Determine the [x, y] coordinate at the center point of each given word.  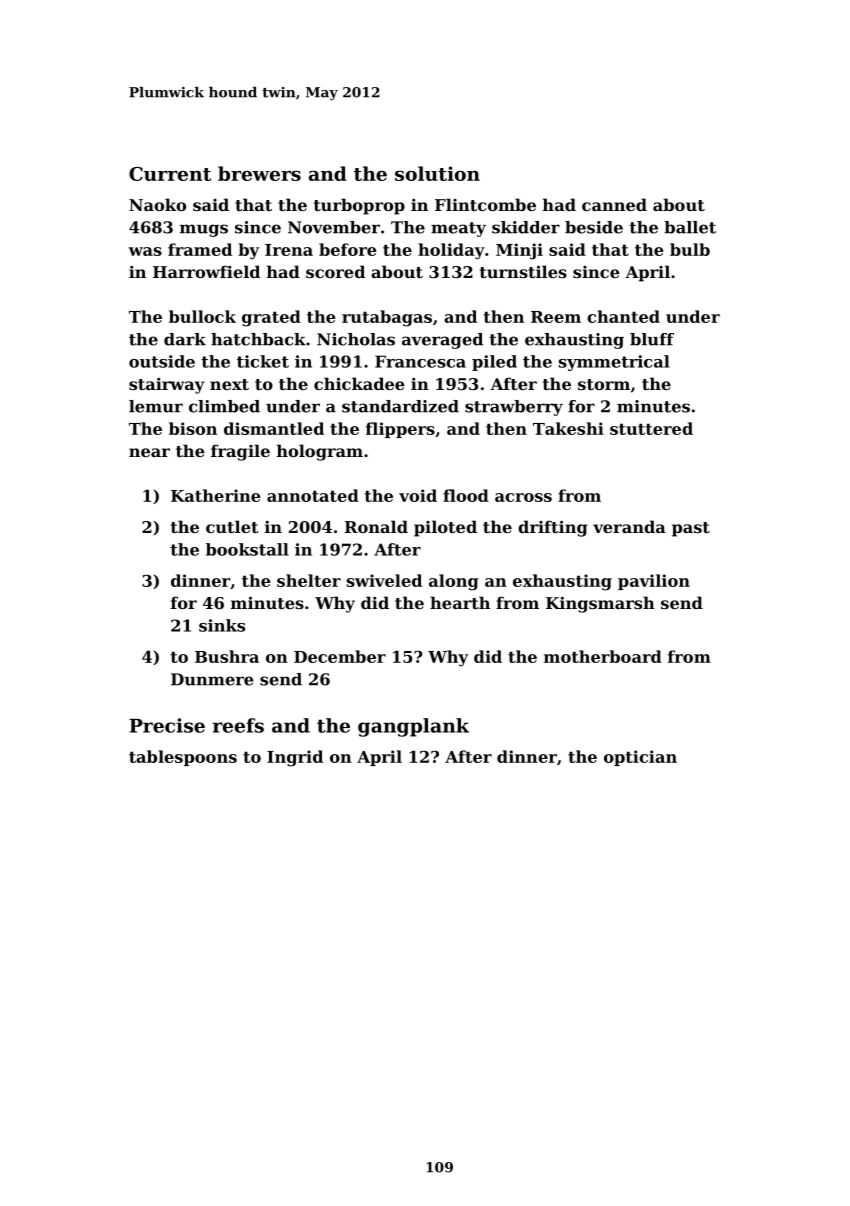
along [454, 582]
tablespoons [183, 758]
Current [170, 174]
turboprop [359, 206]
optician [640, 758]
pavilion [654, 582]
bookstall [247, 549]
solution [437, 173]
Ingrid [295, 758]
